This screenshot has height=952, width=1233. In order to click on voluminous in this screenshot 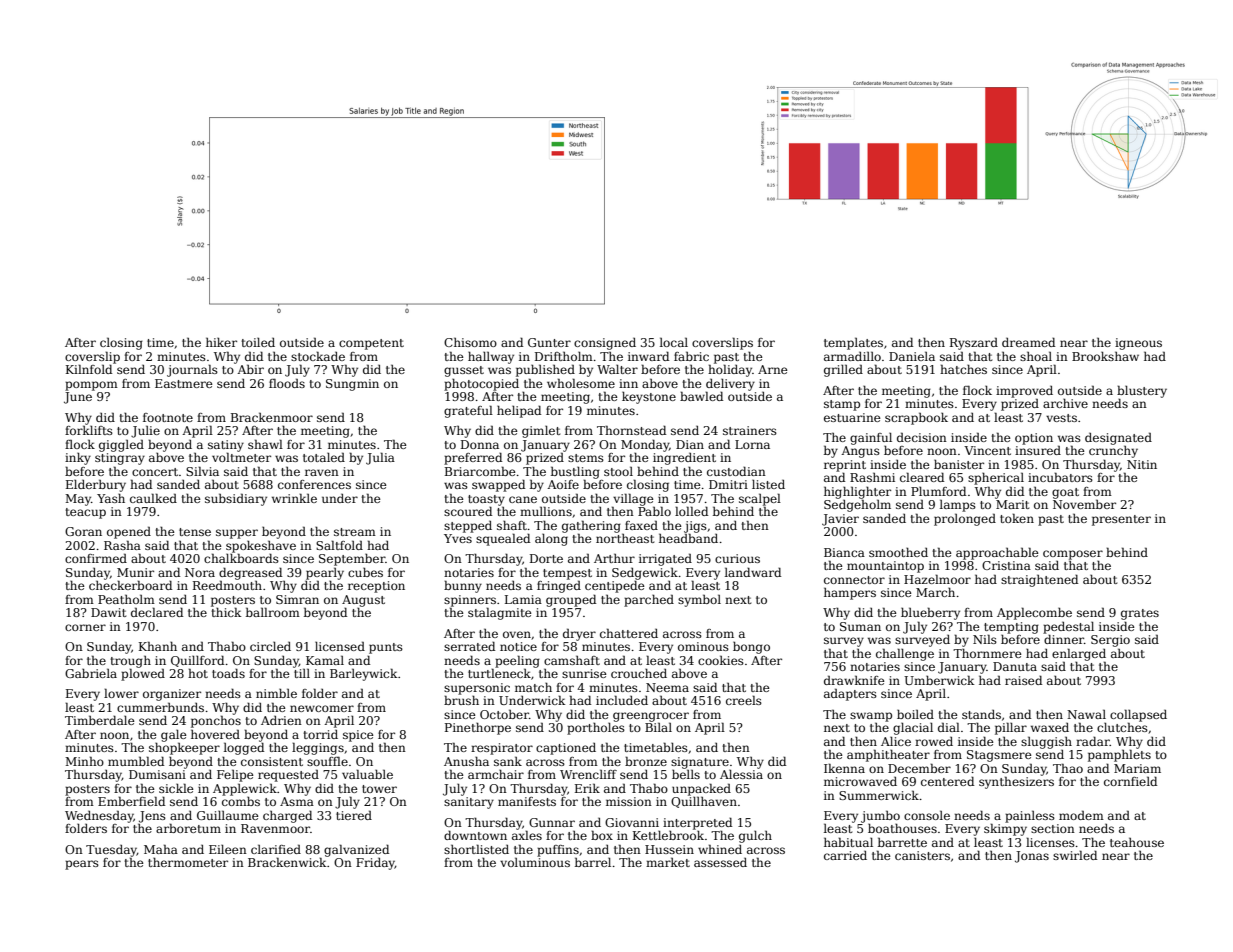, I will do `click(535, 862)`.
